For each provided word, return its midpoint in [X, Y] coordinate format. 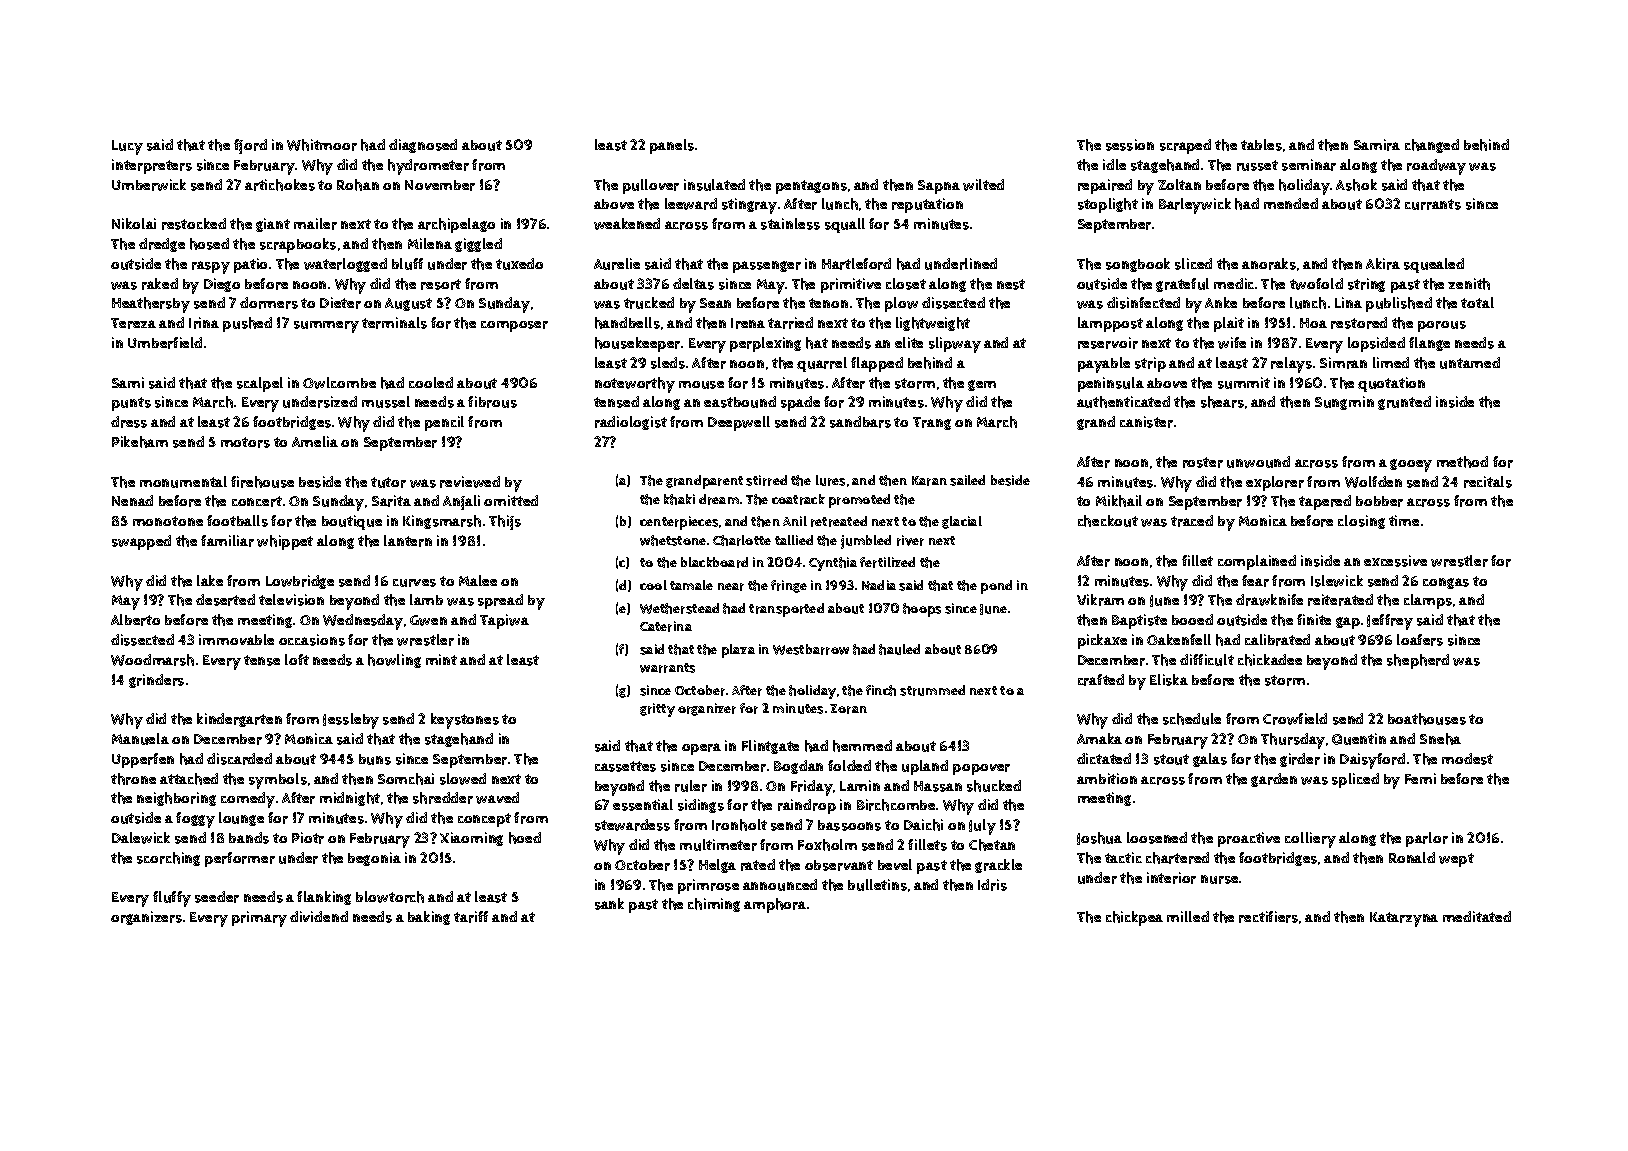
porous [1442, 326]
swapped [141, 542]
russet [1257, 165]
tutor [388, 482]
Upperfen [143, 760]
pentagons [811, 187]
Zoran [848, 709]
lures [830, 480]
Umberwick [149, 185]
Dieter [340, 303]
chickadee [1270, 660]
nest [1011, 284]
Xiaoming [471, 839]
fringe [789, 586]
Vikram [1100, 600]
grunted [1404, 403]
